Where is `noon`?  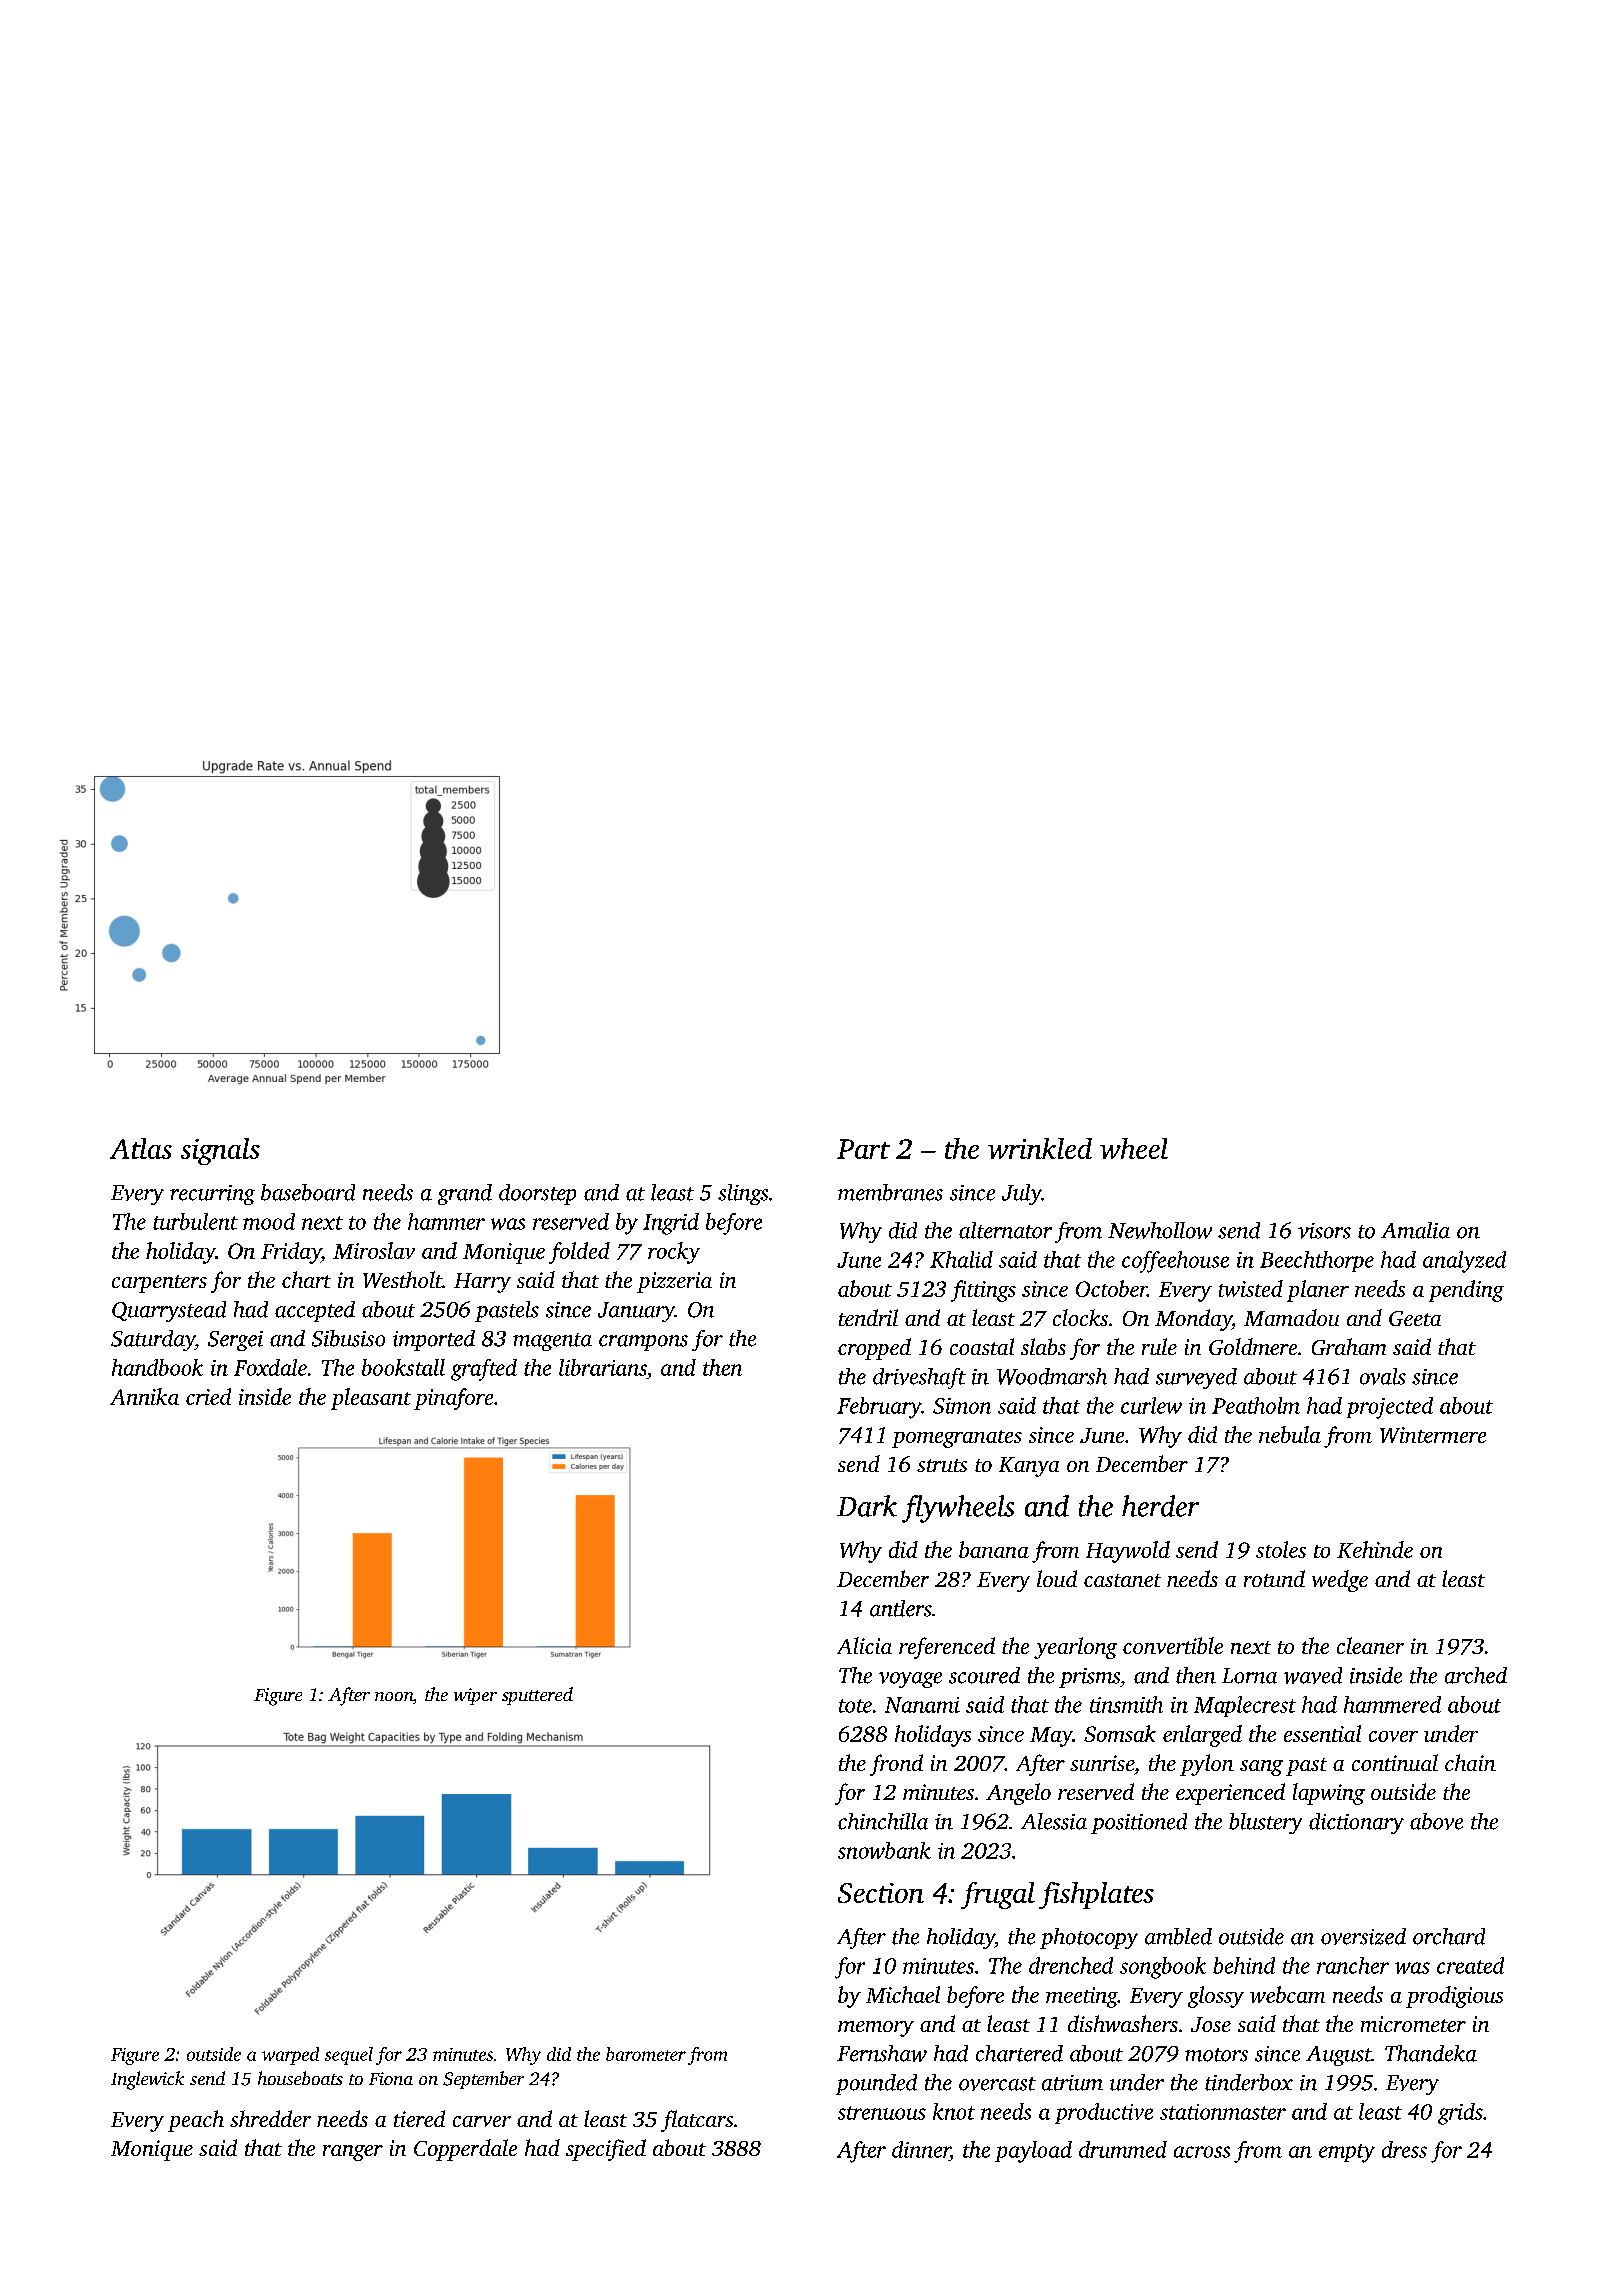 noon is located at coordinates (394, 1696).
